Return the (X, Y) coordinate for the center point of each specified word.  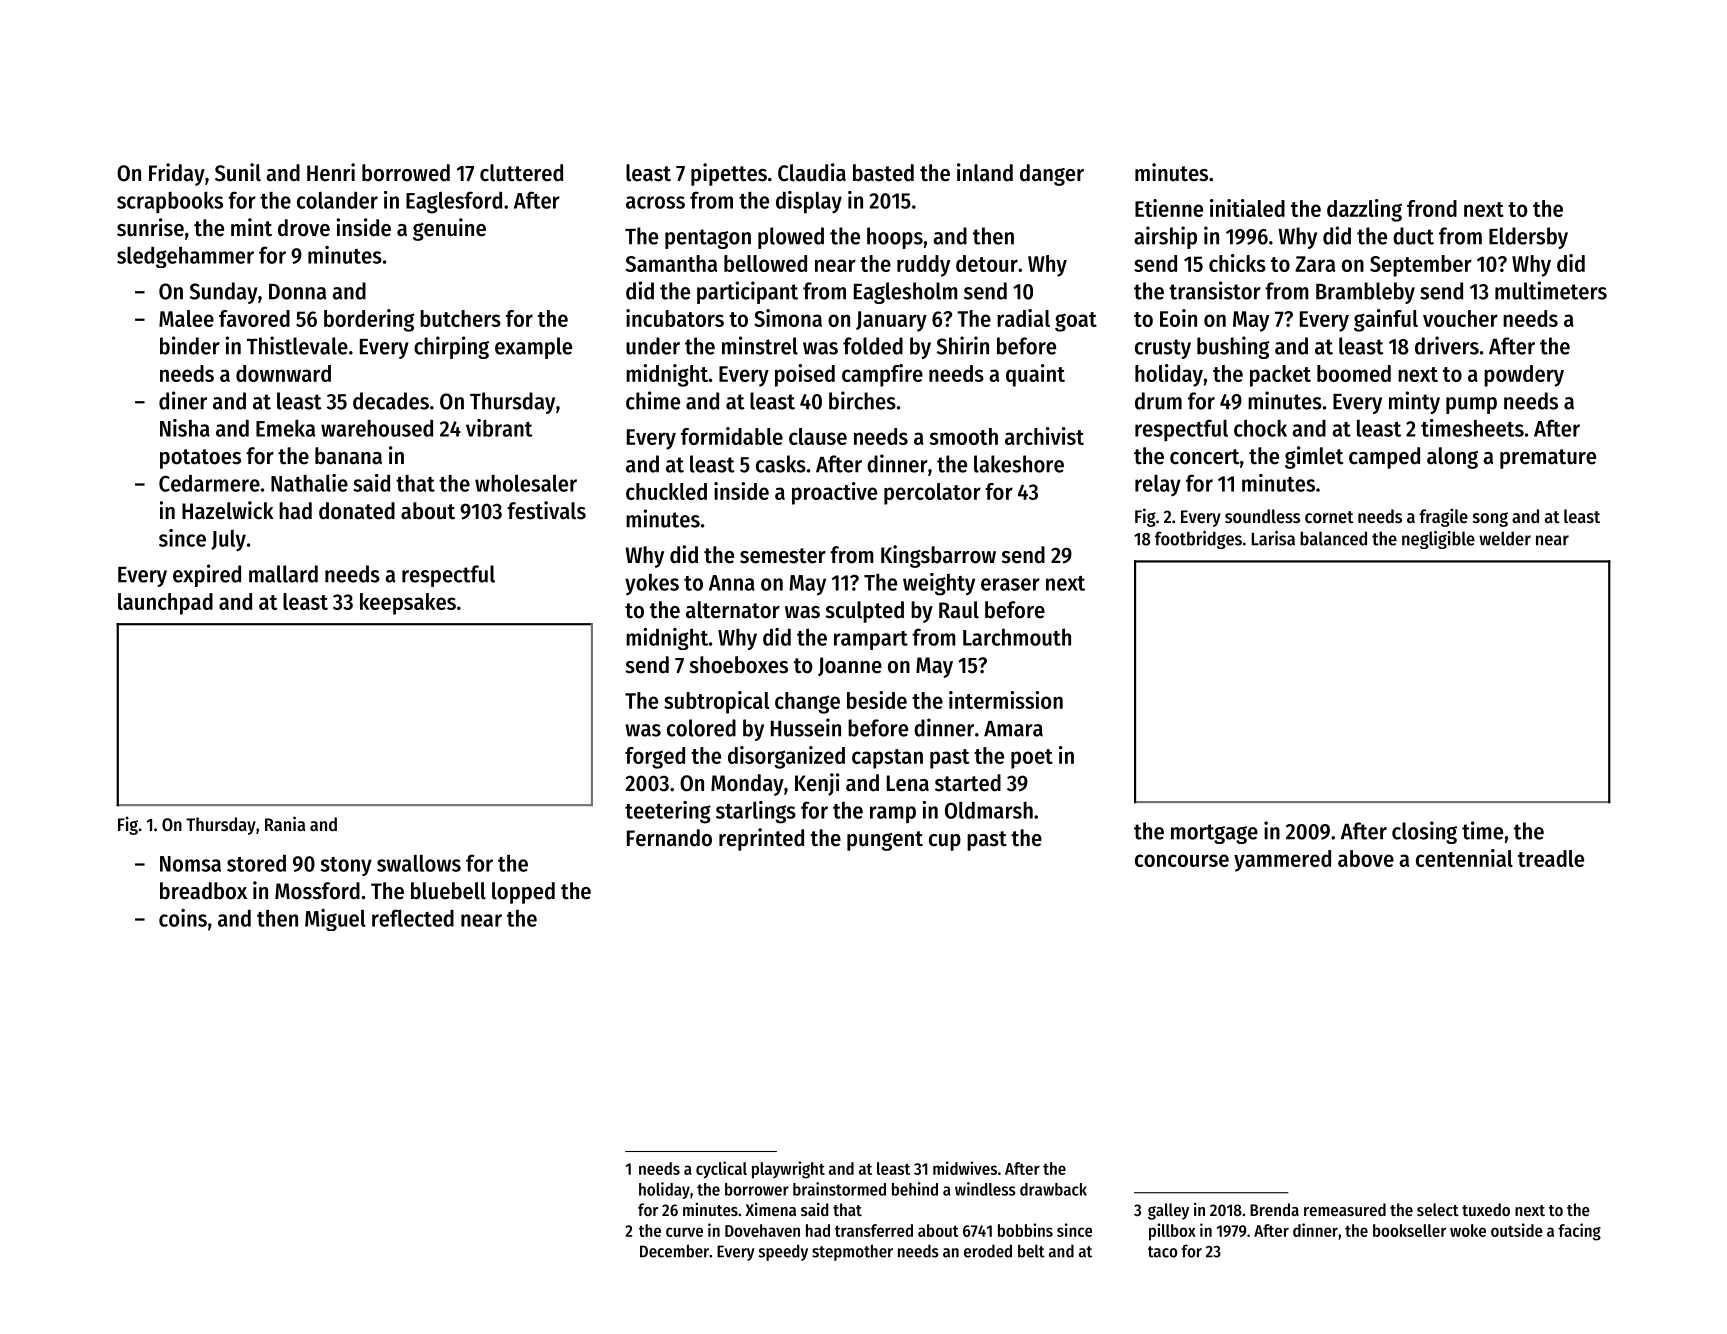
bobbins (1025, 1230)
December (674, 1251)
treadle (1551, 858)
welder (1505, 538)
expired (207, 575)
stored (256, 863)
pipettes (729, 174)
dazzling (1364, 210)
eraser (1010, 584)
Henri (331, 172)
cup (945, 842)
